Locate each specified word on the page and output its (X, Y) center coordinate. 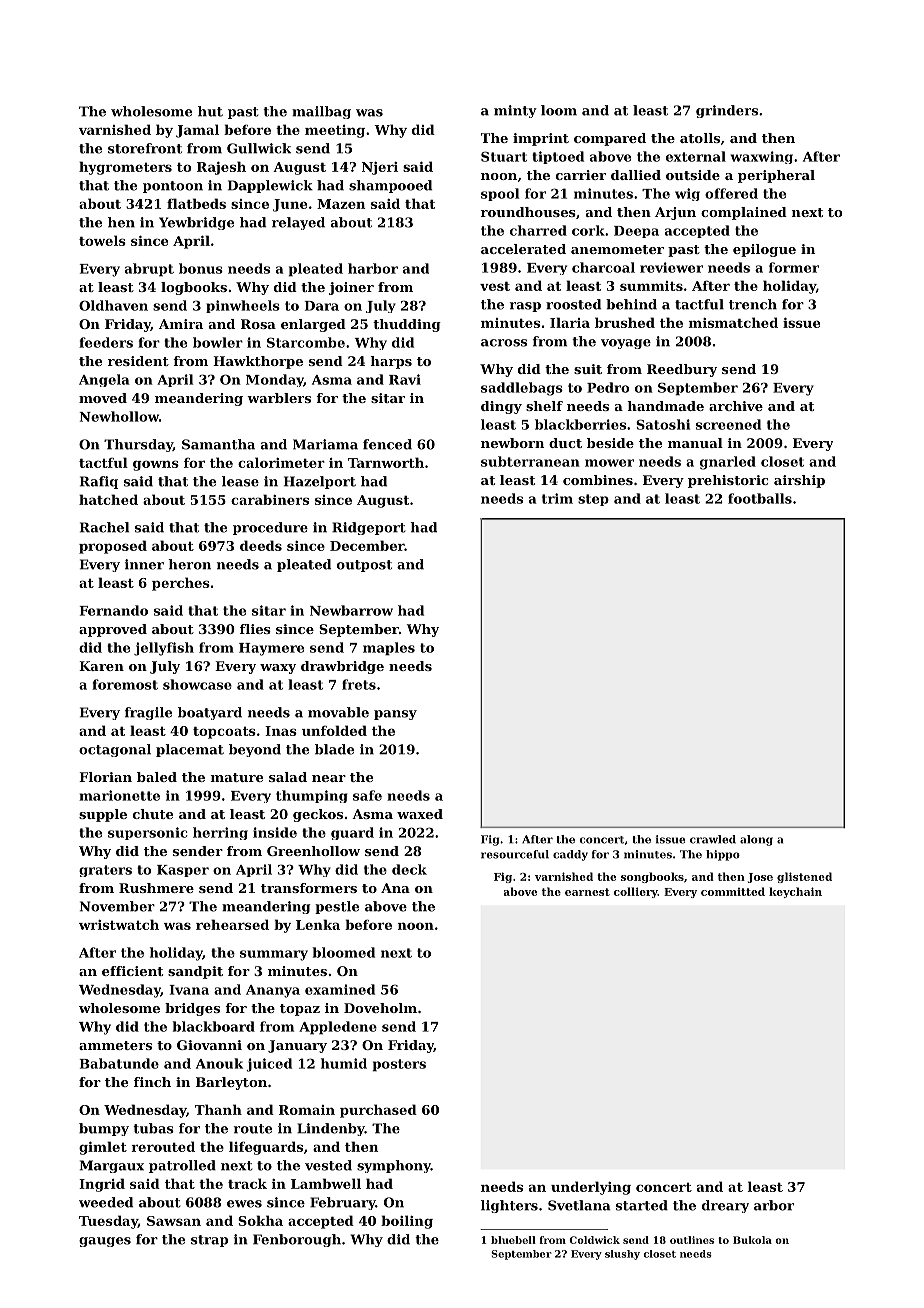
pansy (395, 715)
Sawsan (174, 1221)
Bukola (752, 1240)
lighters (509, 1206)
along (756, 840)
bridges (192, 1009)
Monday (275, 380)
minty (515, 111)
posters (399, 1065)
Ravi (405, 379)
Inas (281, 731)
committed (733, 891)
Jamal (197, 131)
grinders (727, 111)
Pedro (608, 387)
